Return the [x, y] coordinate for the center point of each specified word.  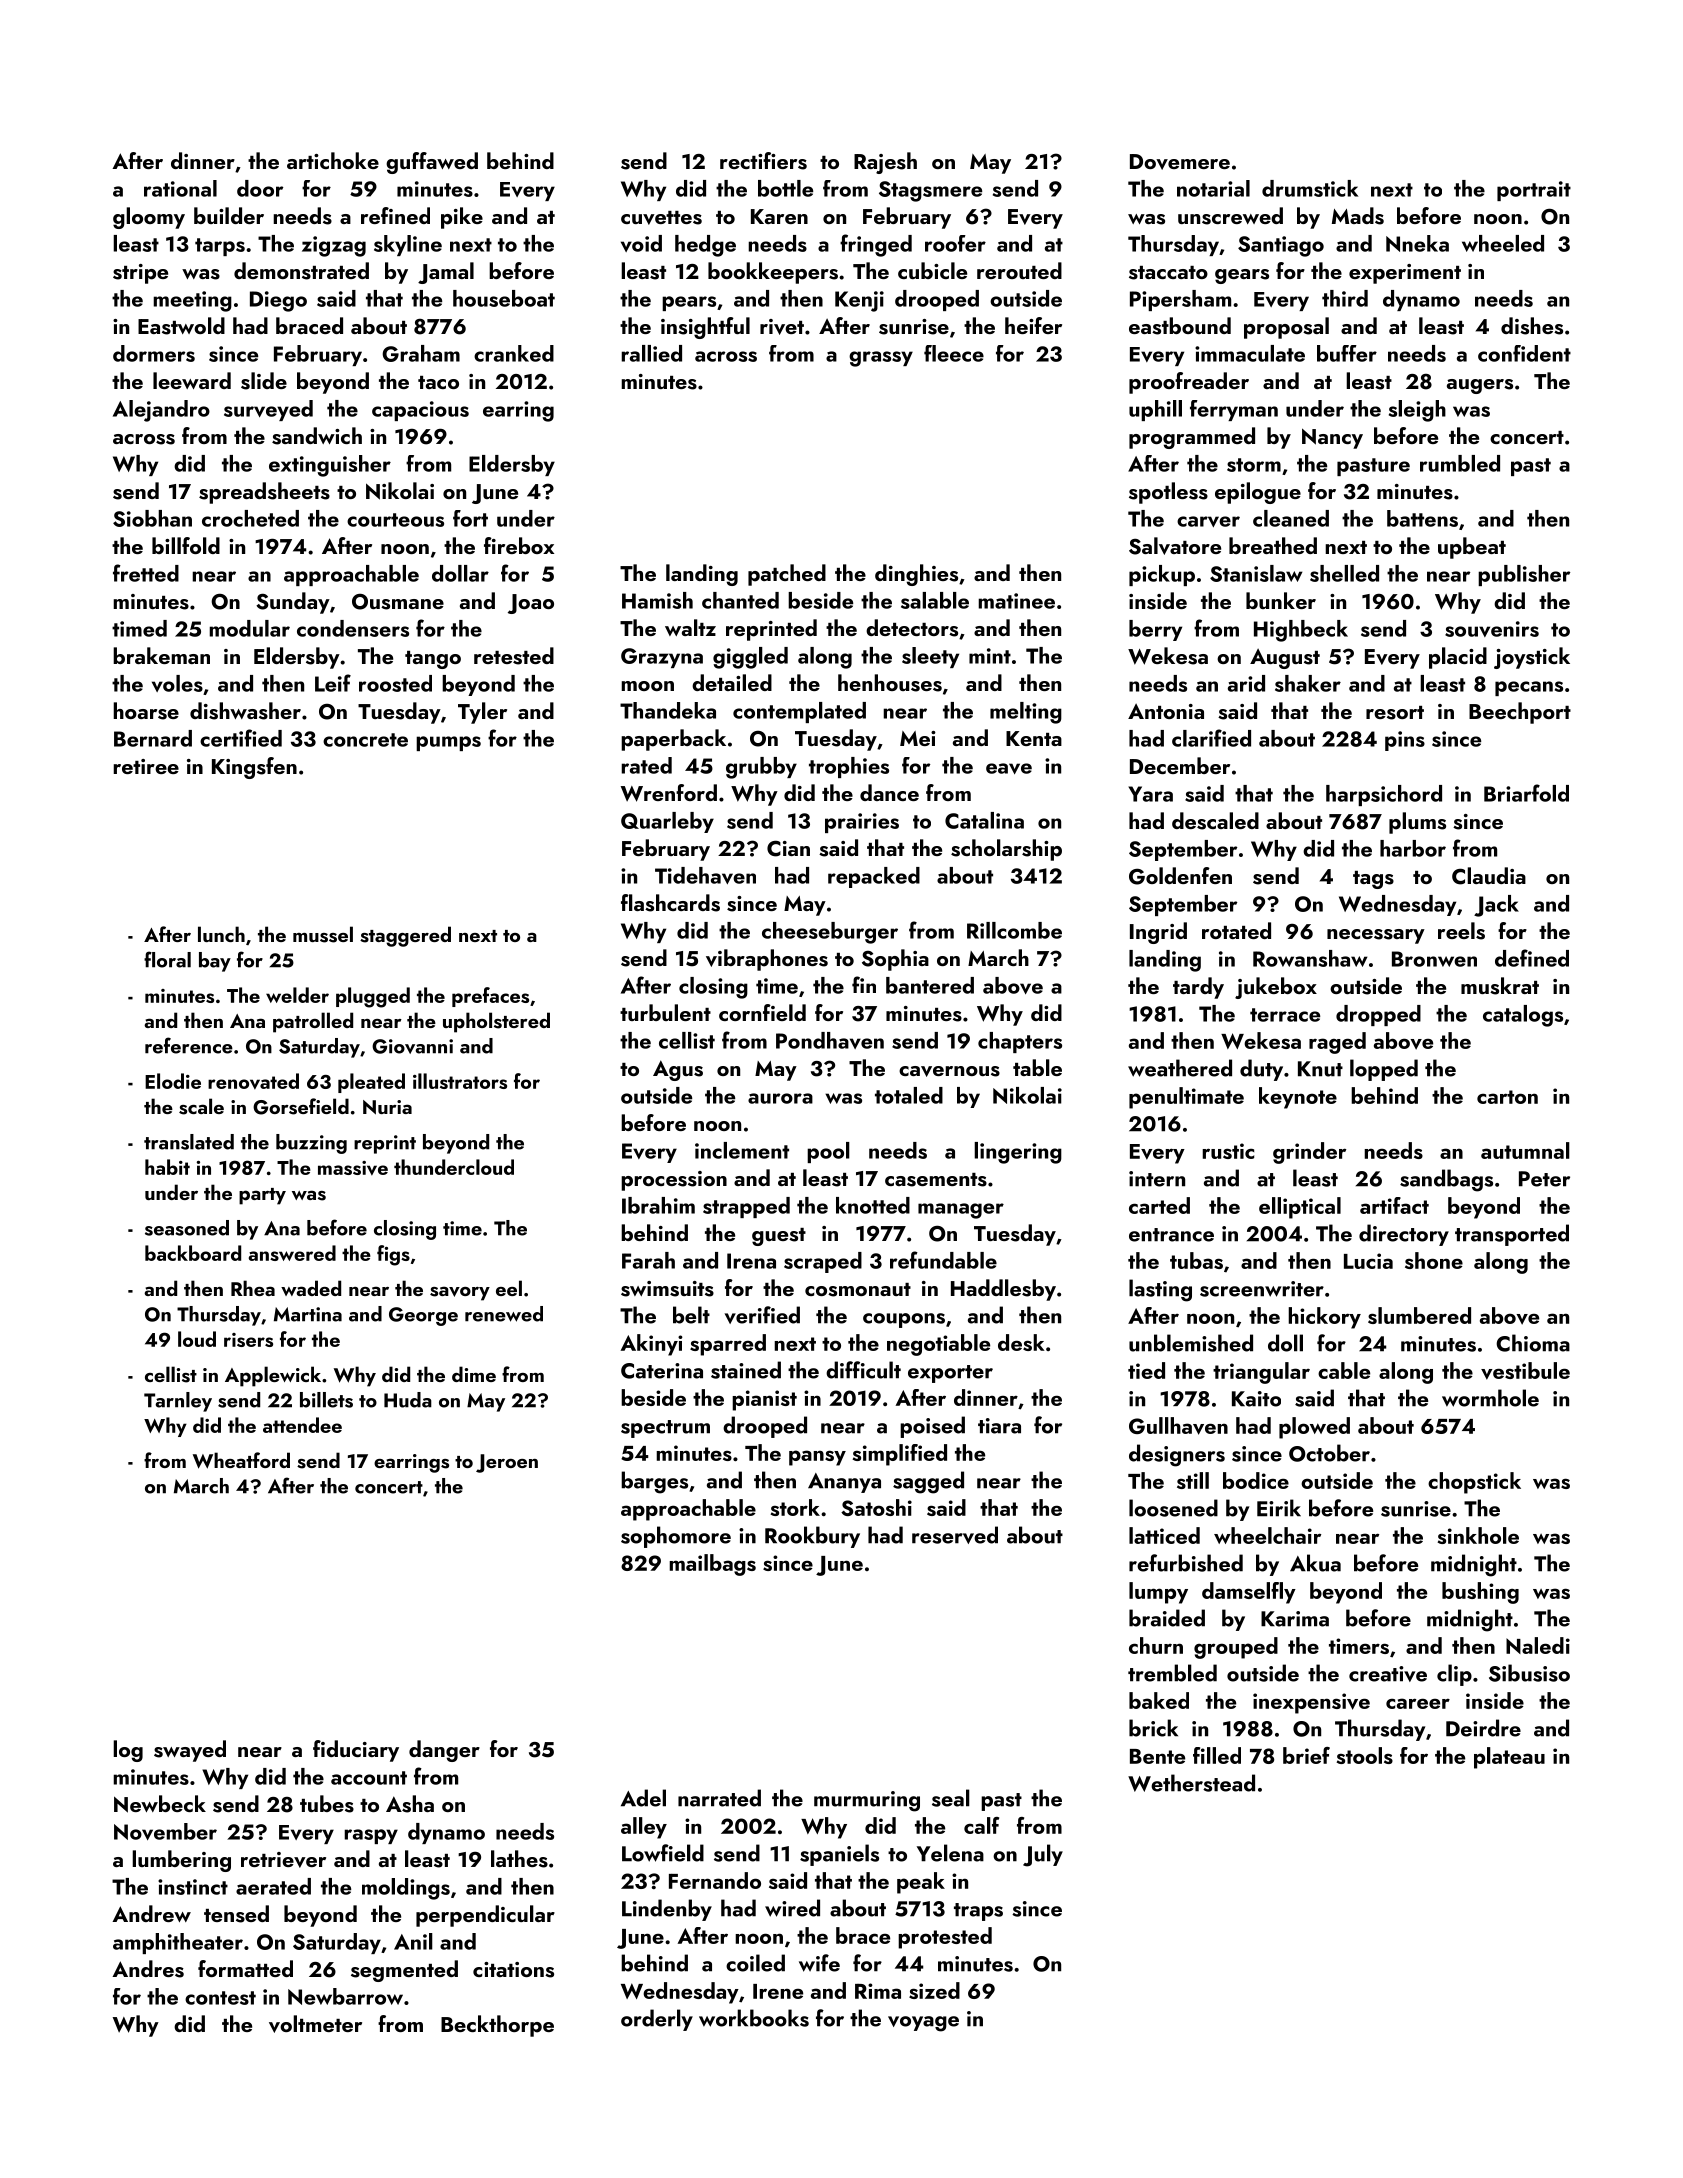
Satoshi [876, 1507]
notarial [1213, 188]
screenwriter [1262, 1289]
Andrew [151, 1913]
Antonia [1166, 711]
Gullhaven [1178, 1426]
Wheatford [241, 1460]
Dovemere [1180, 162]
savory [460, 1293]
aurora [780, 1098]
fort [470, 518]
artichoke [333, 160]
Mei [918, 738]
